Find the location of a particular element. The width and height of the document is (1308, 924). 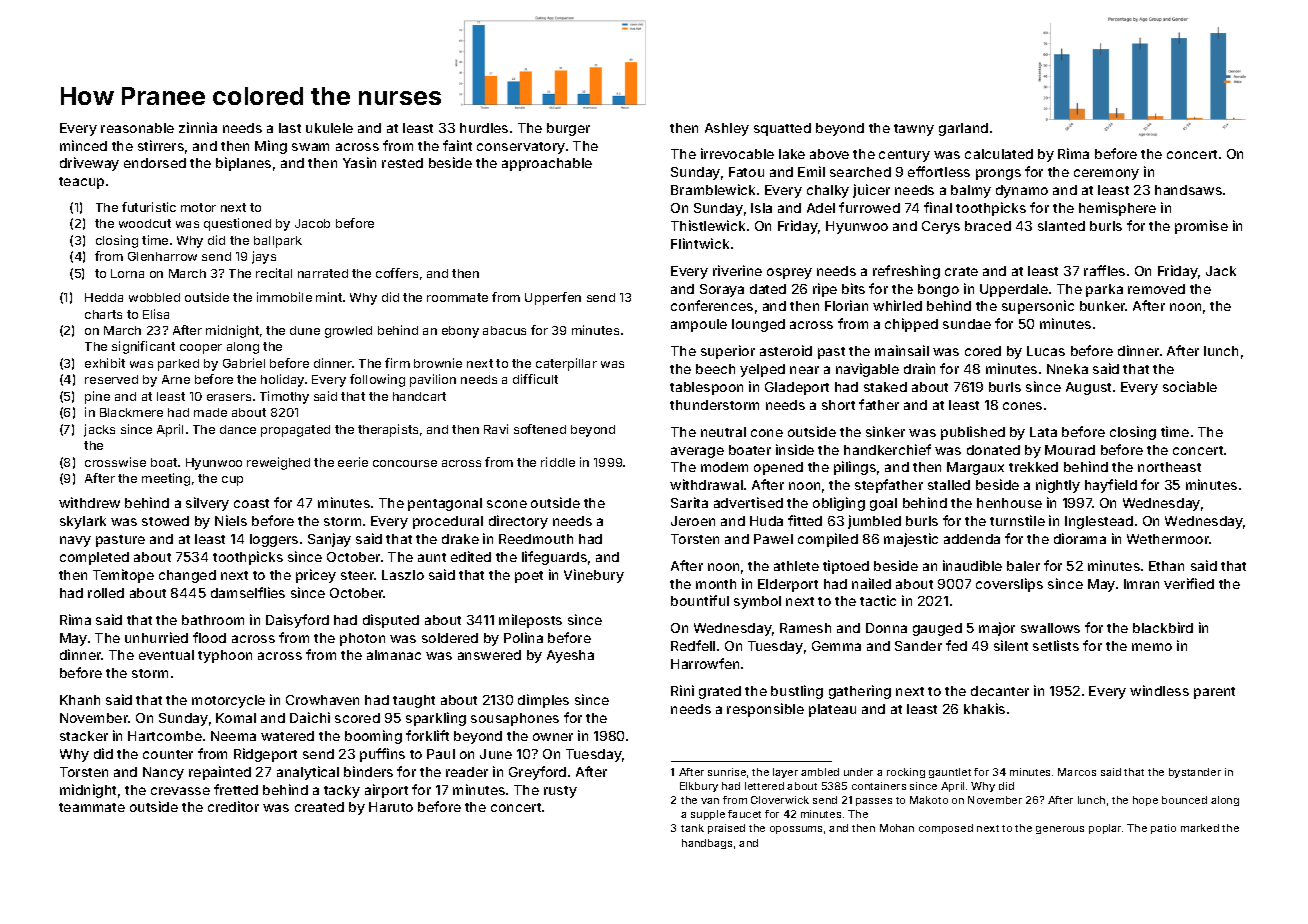

effortless is located at coordinates (939, 171).
